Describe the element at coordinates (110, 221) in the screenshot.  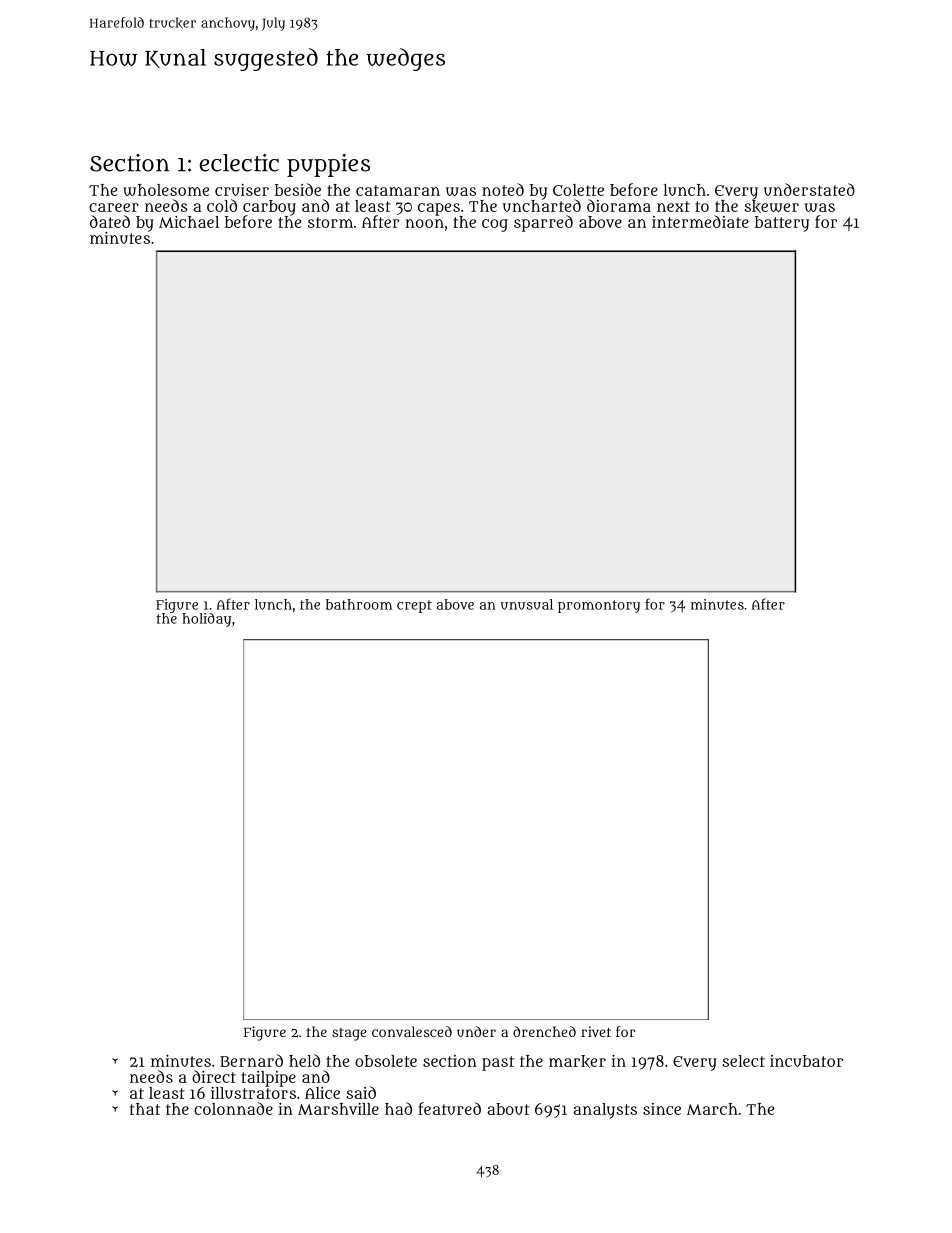
I see `dated` at that location.
